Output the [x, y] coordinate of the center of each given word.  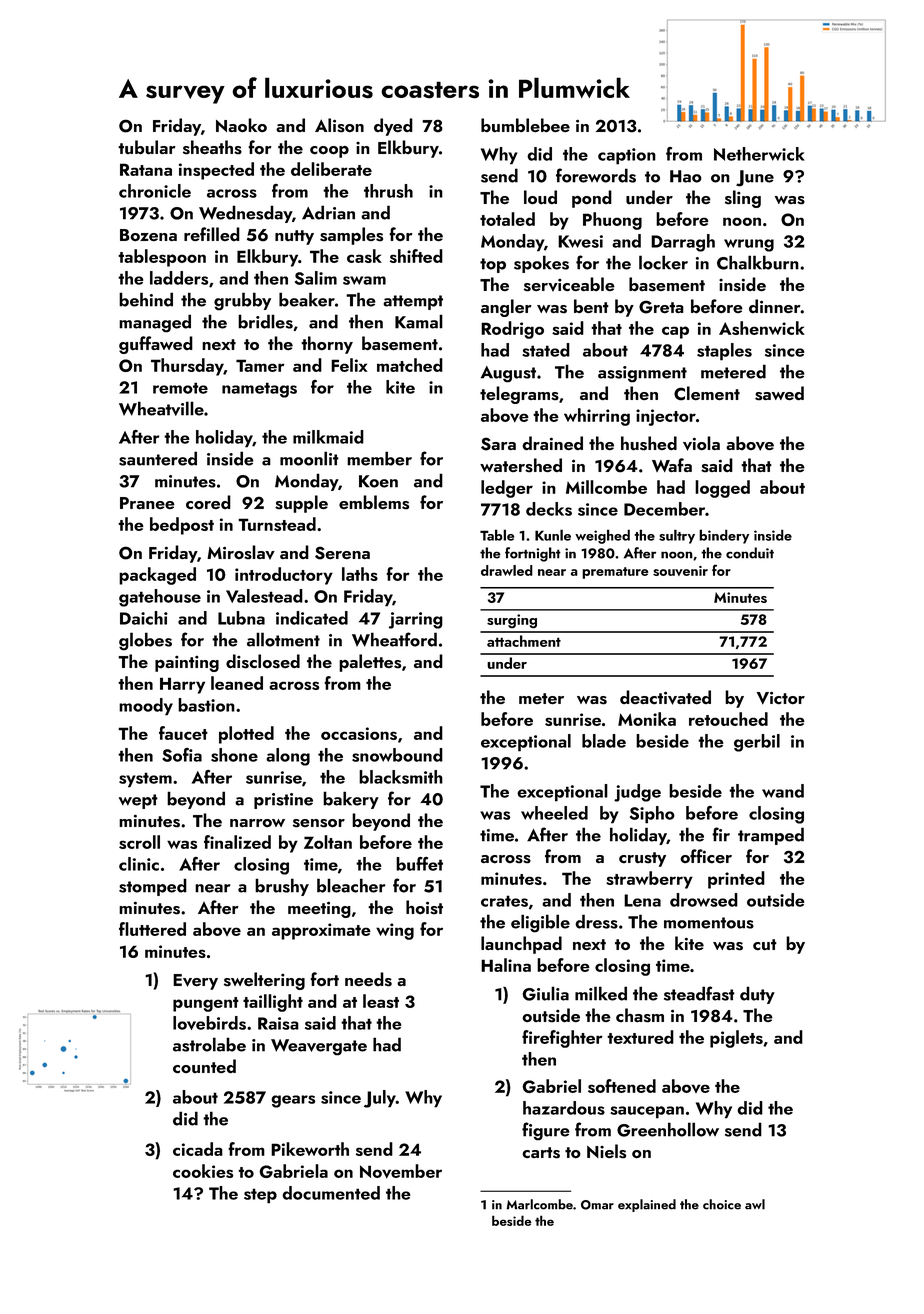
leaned [237, 683]
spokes [541, 264]
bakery [351, 800]
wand [783, 791]
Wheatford [394, 639]
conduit [750, 553]
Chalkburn [758, 262]
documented [331, 1193]
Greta [661, 307]
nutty [294, 237]
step [260, 1196]
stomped [153, 887]
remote [180, 388]
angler [506, 308]
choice [722, 1204]
